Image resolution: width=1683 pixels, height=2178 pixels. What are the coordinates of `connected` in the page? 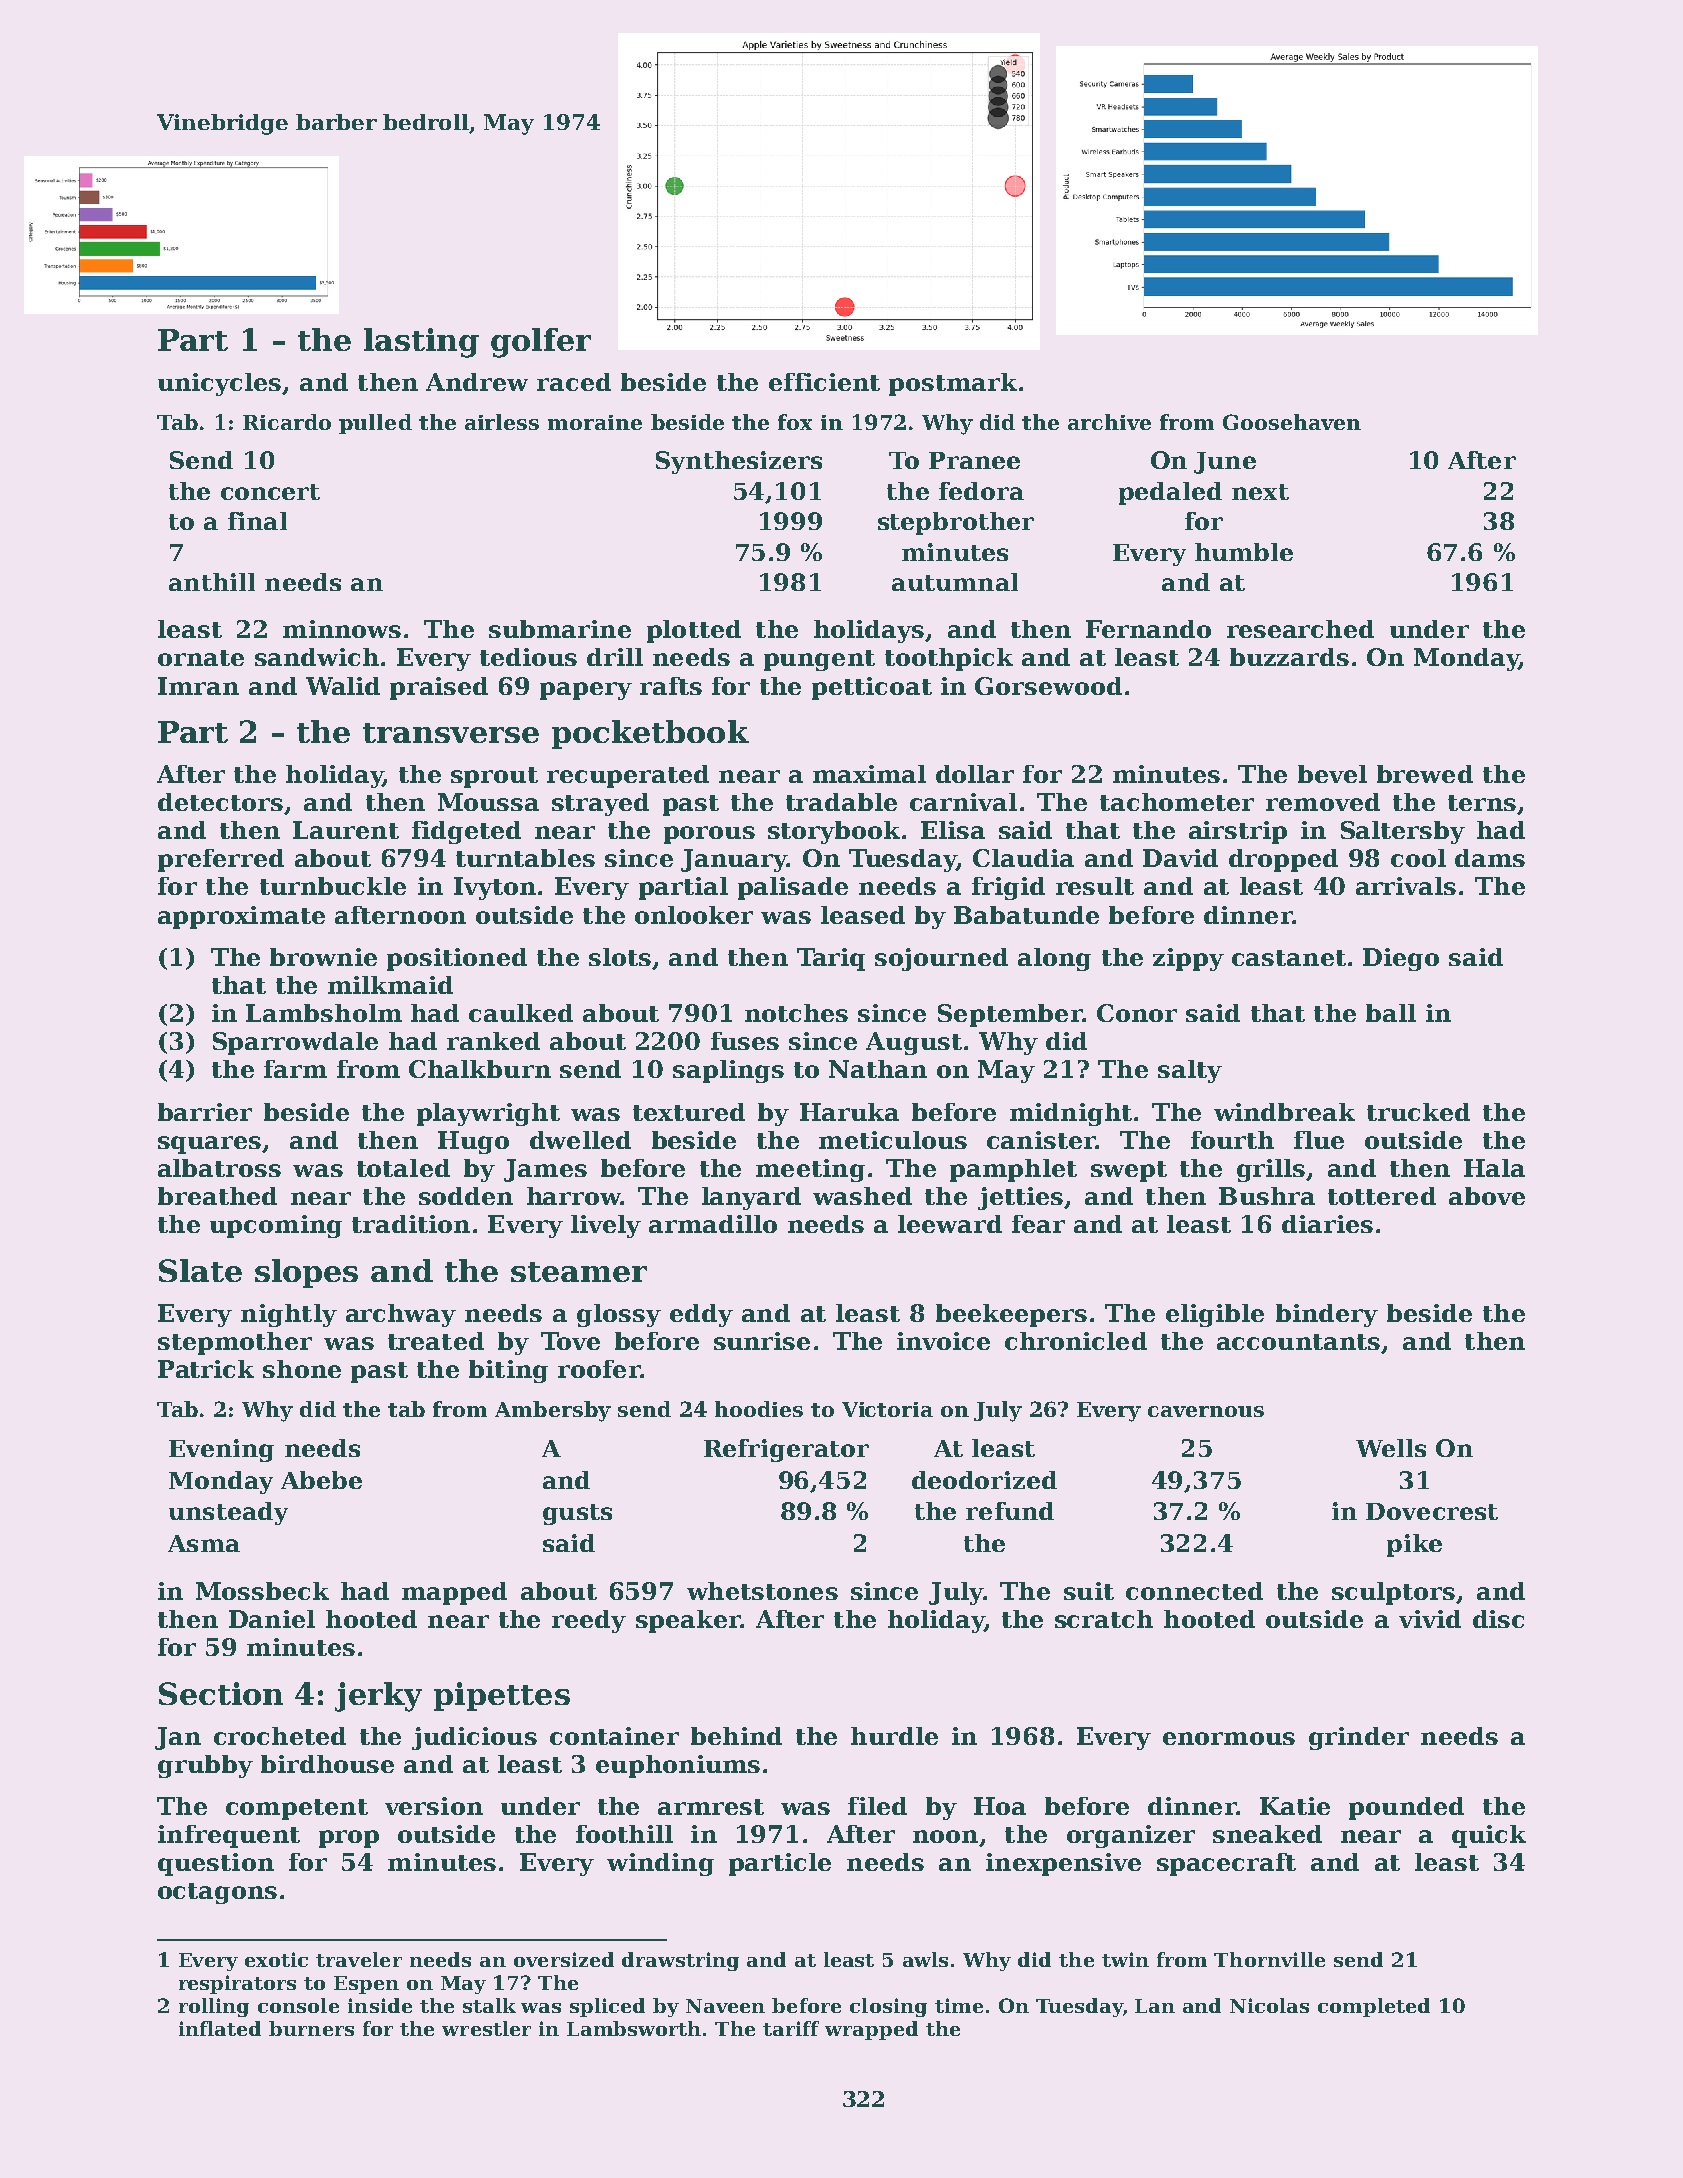 It's located at (1194, 1591).
